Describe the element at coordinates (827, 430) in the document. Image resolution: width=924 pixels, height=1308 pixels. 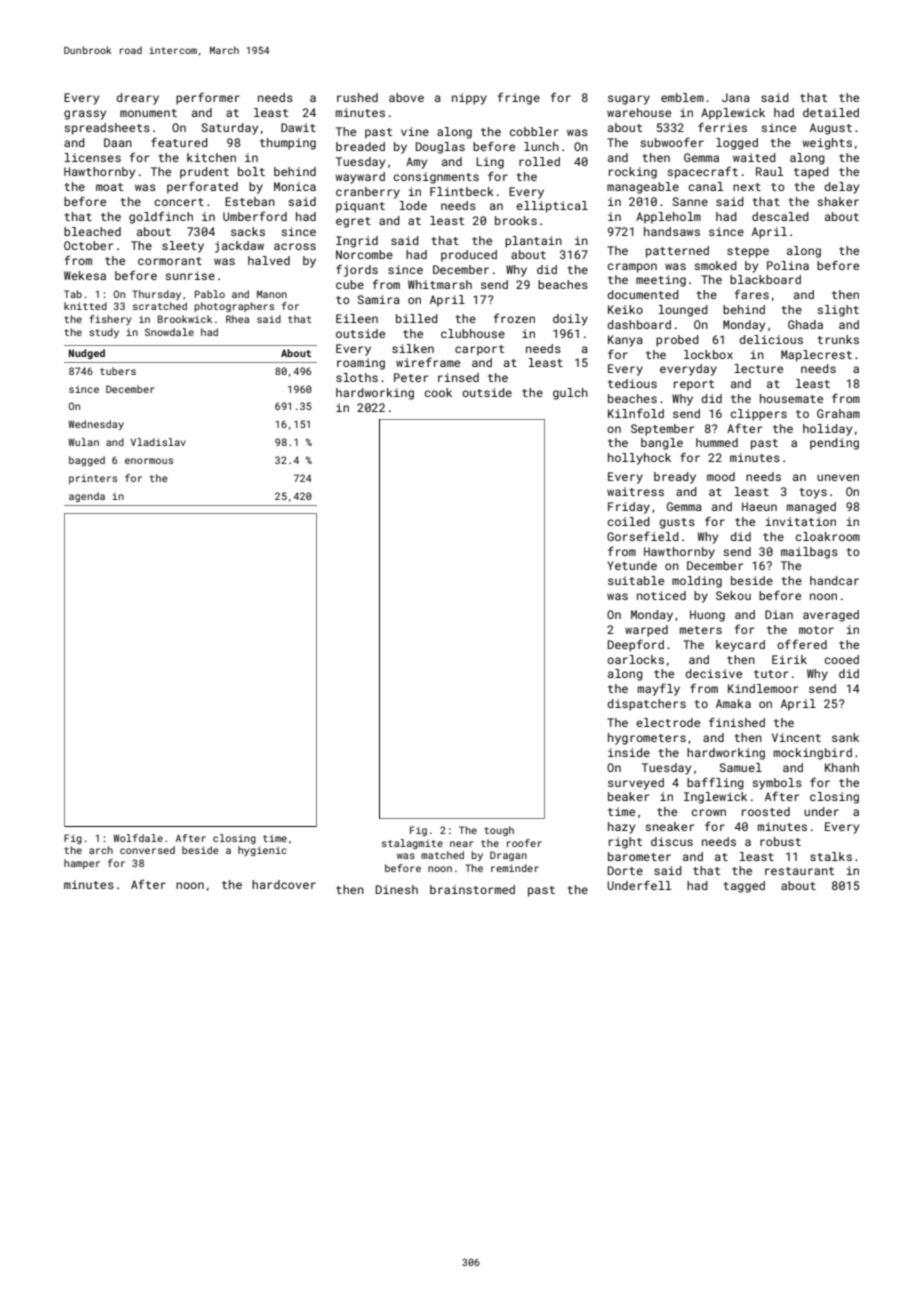
I see `holiday` at that location.
